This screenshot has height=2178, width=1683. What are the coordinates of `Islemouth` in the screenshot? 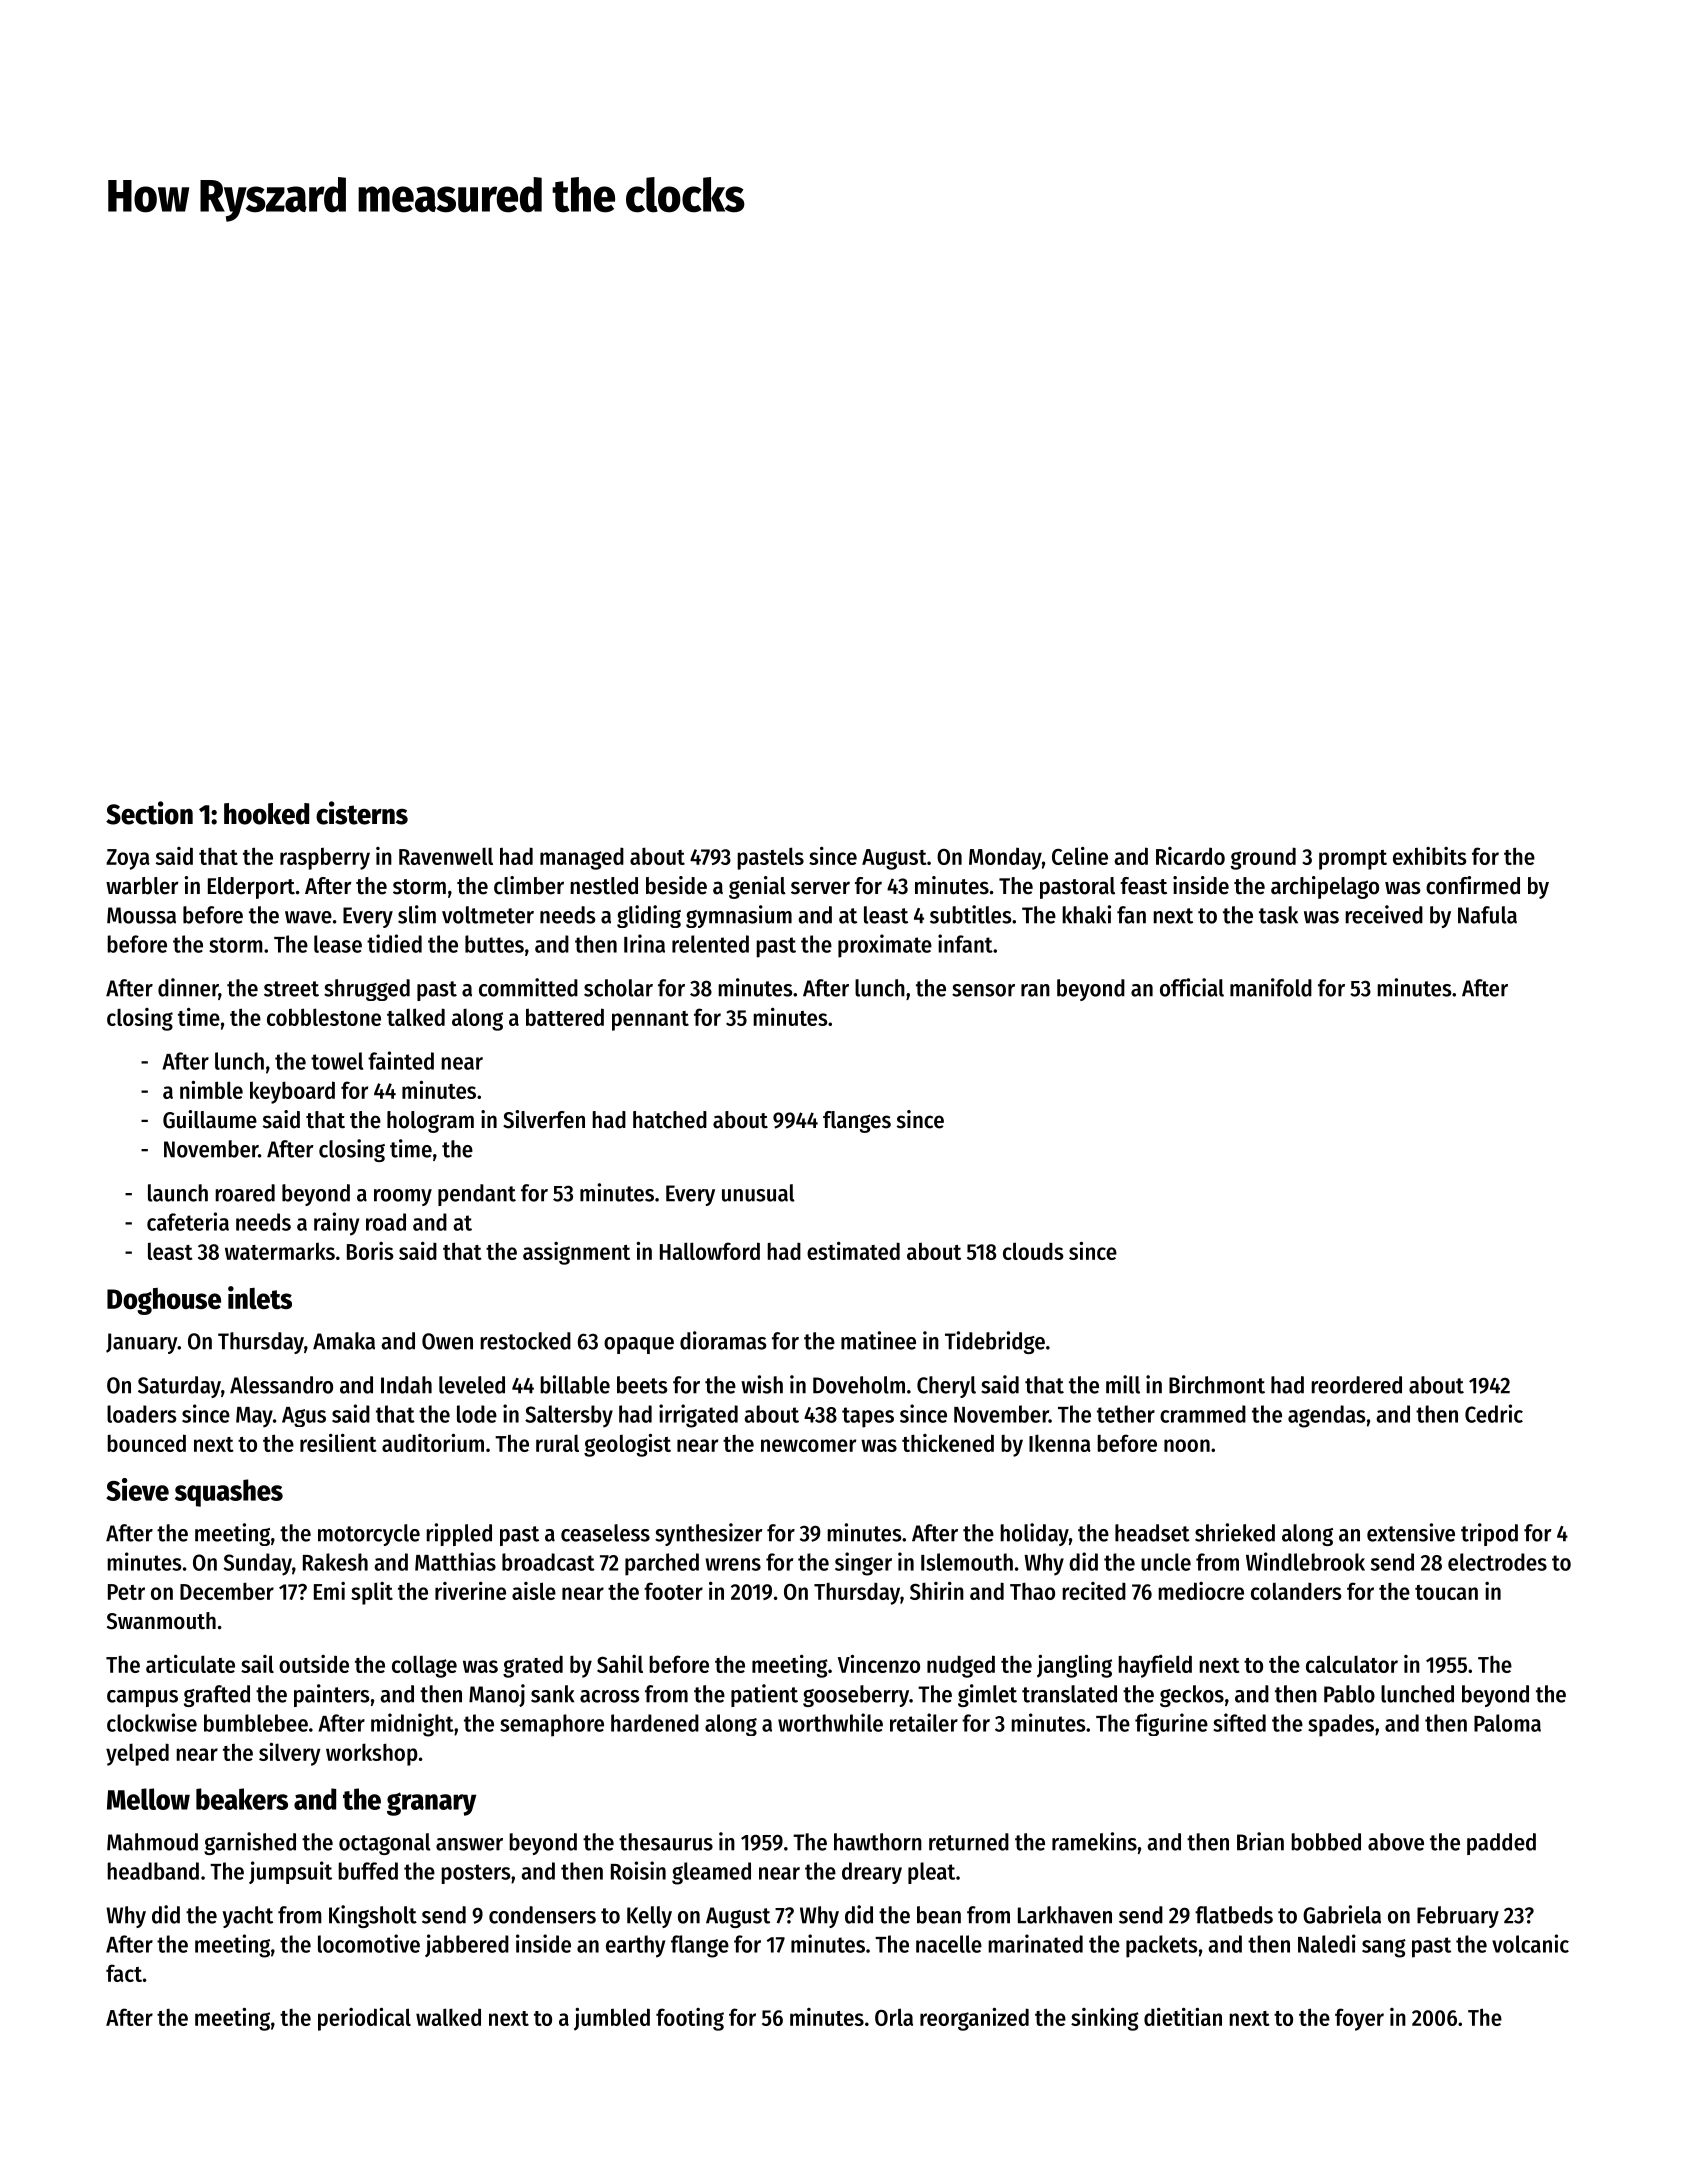 It's located at (967, 1562).
